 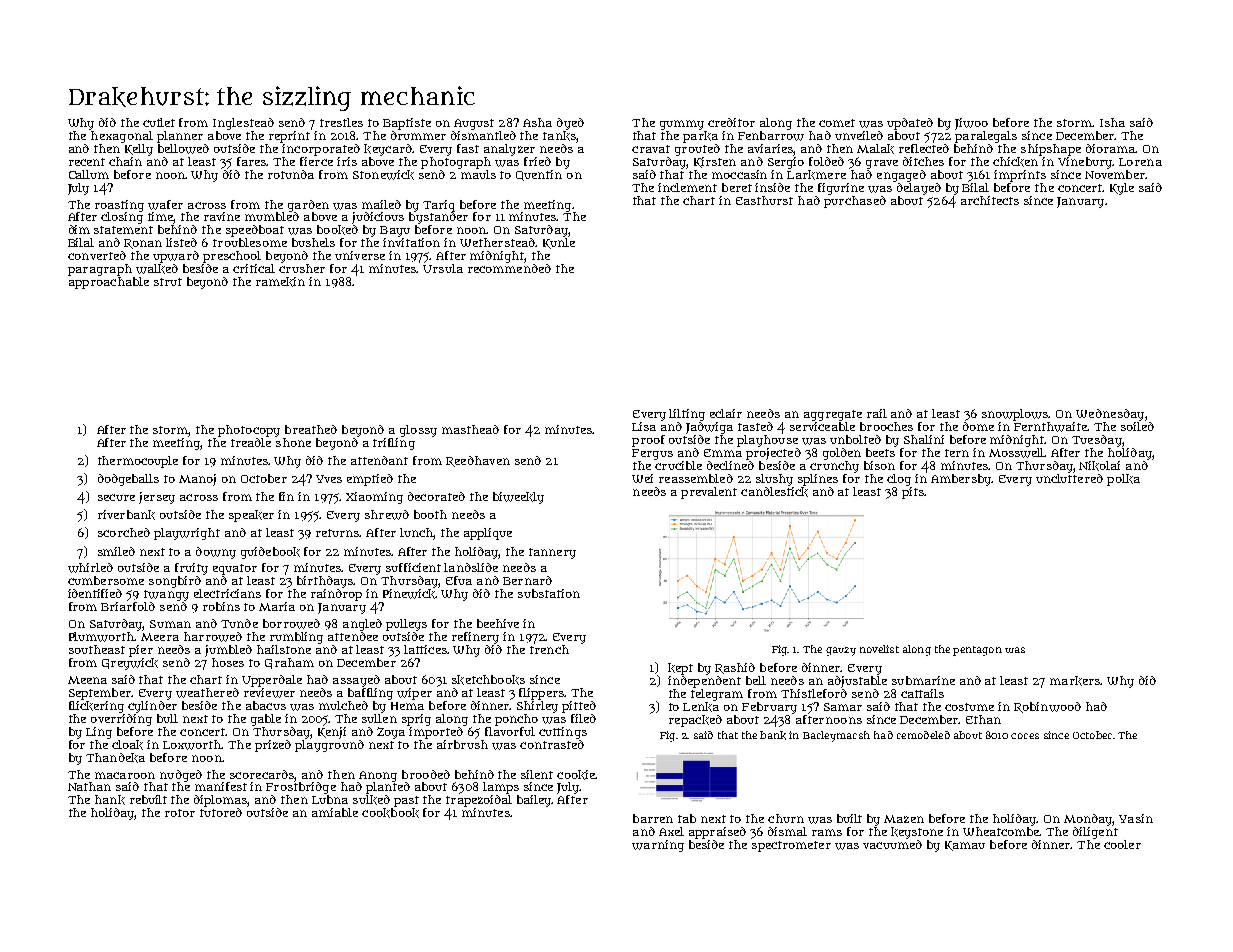 What do you see at coordinates (965, 846) in the document?
I see `Kamau` at bounding box center [965, 846].
